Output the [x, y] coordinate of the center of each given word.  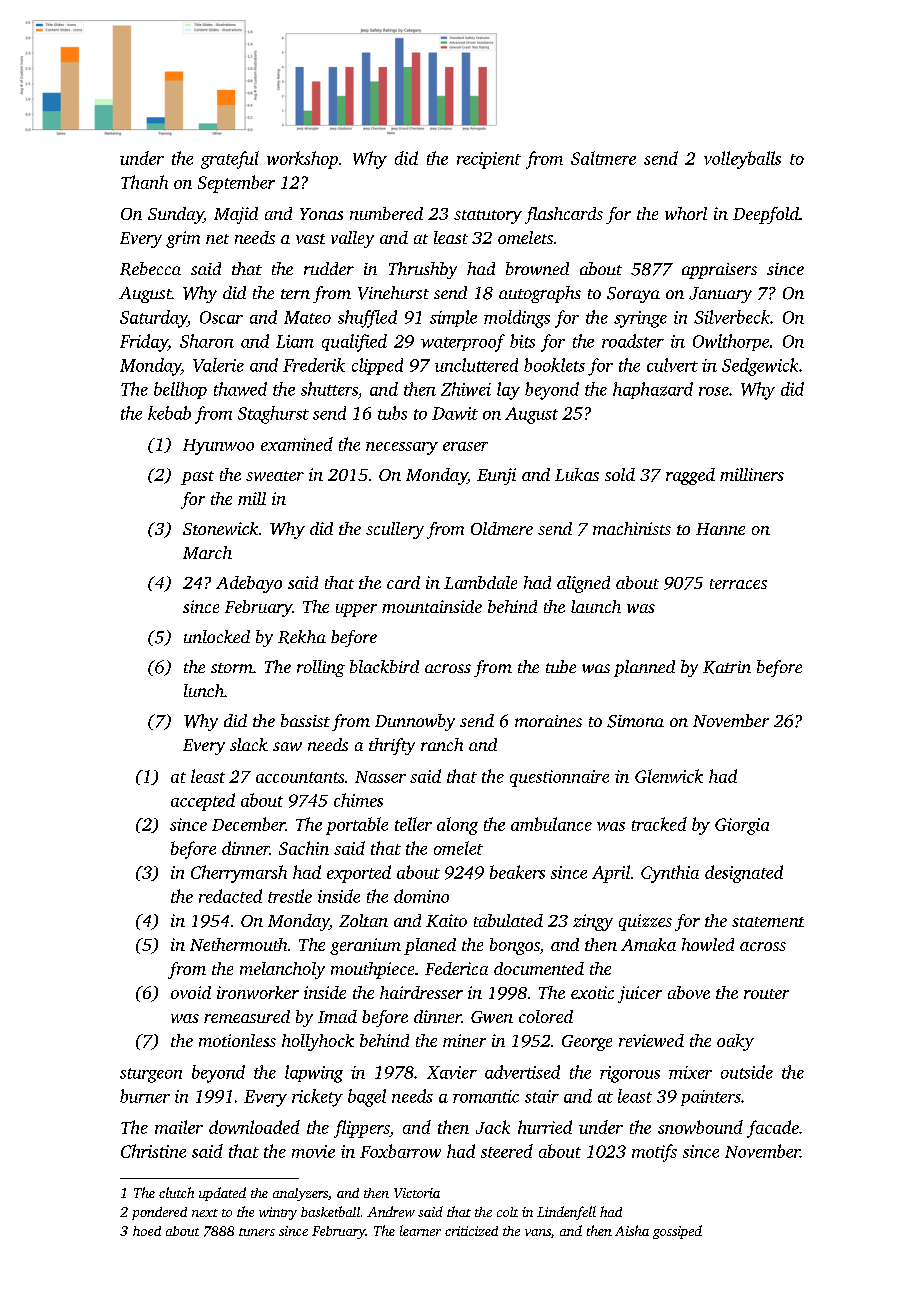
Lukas [577, 474]
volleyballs [742, 160]
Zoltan [363, 920]
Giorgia [742, 826]
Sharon [207, 341]
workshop [302, 160]
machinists [632, 528]
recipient [489, 160]
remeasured [247, 1016]
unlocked [217, 636]
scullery [395, 530]
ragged [690, 476]
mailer [179, 1127]
